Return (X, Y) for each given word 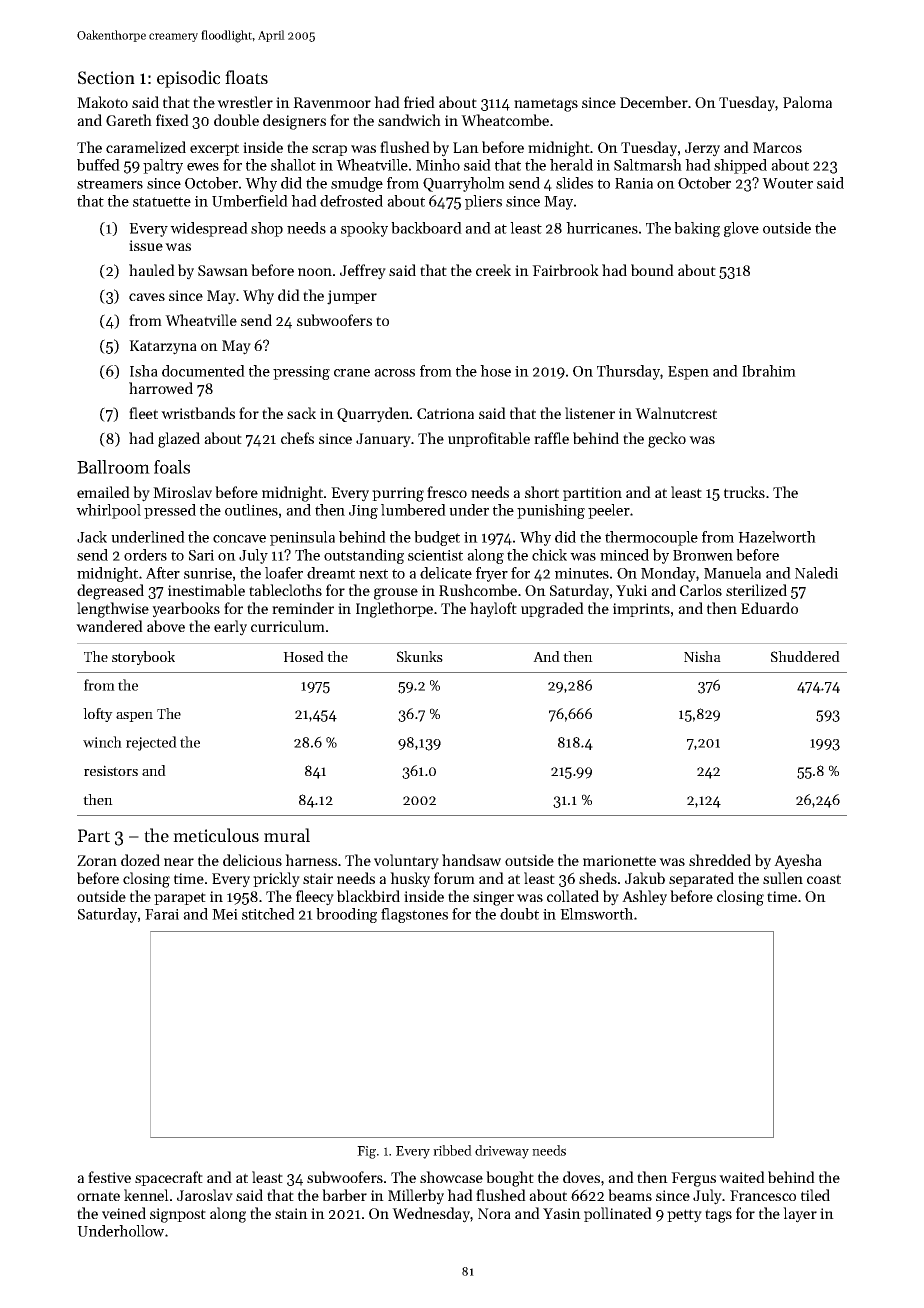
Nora (494, 1213)
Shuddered (805, 656)
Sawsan (223, 270)
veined (124, 1213)
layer (800, 1215)
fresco (447, 492)
